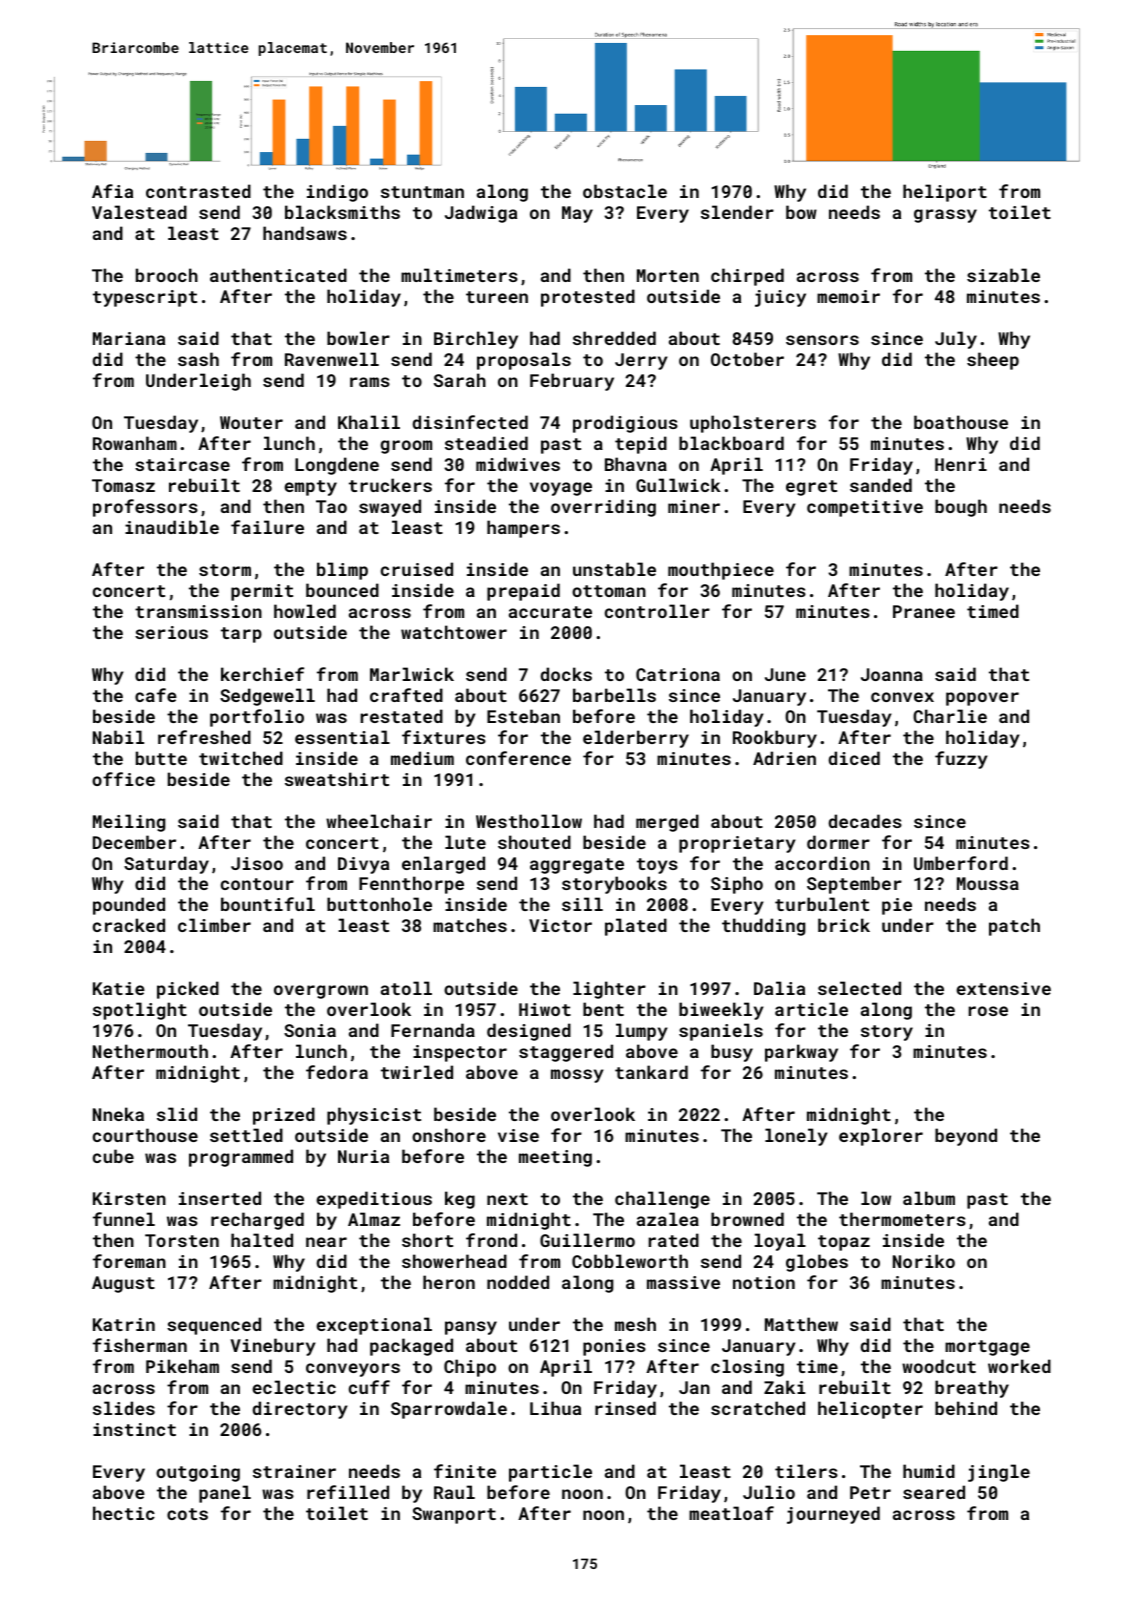  I want to click on mesh, so click(635, 1324).
